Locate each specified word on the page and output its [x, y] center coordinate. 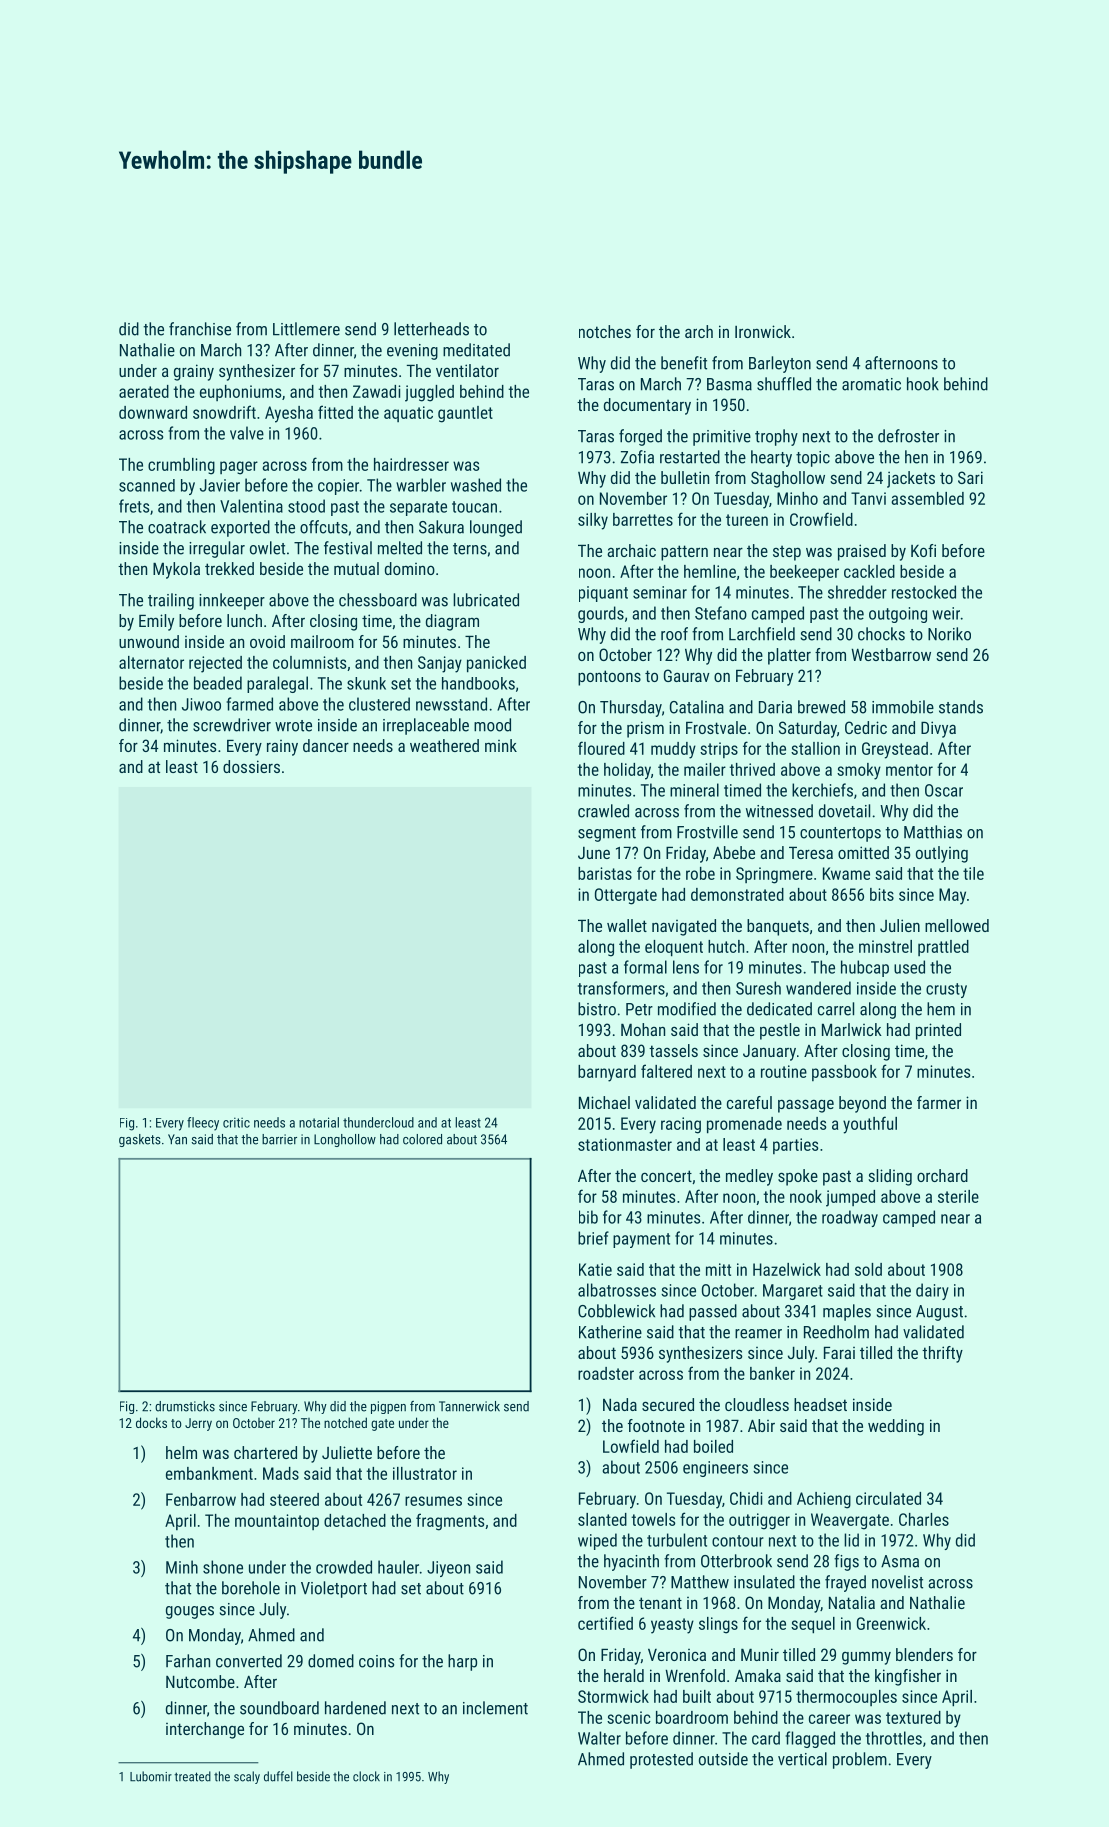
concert [666, 1176]
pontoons [609, 678]
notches [605, 331]
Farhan [188, 1661]
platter [789, 656]
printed [938, 1031]
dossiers [251, 766]
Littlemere [306, 329]
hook [923, 384]
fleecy [203, 1124]
